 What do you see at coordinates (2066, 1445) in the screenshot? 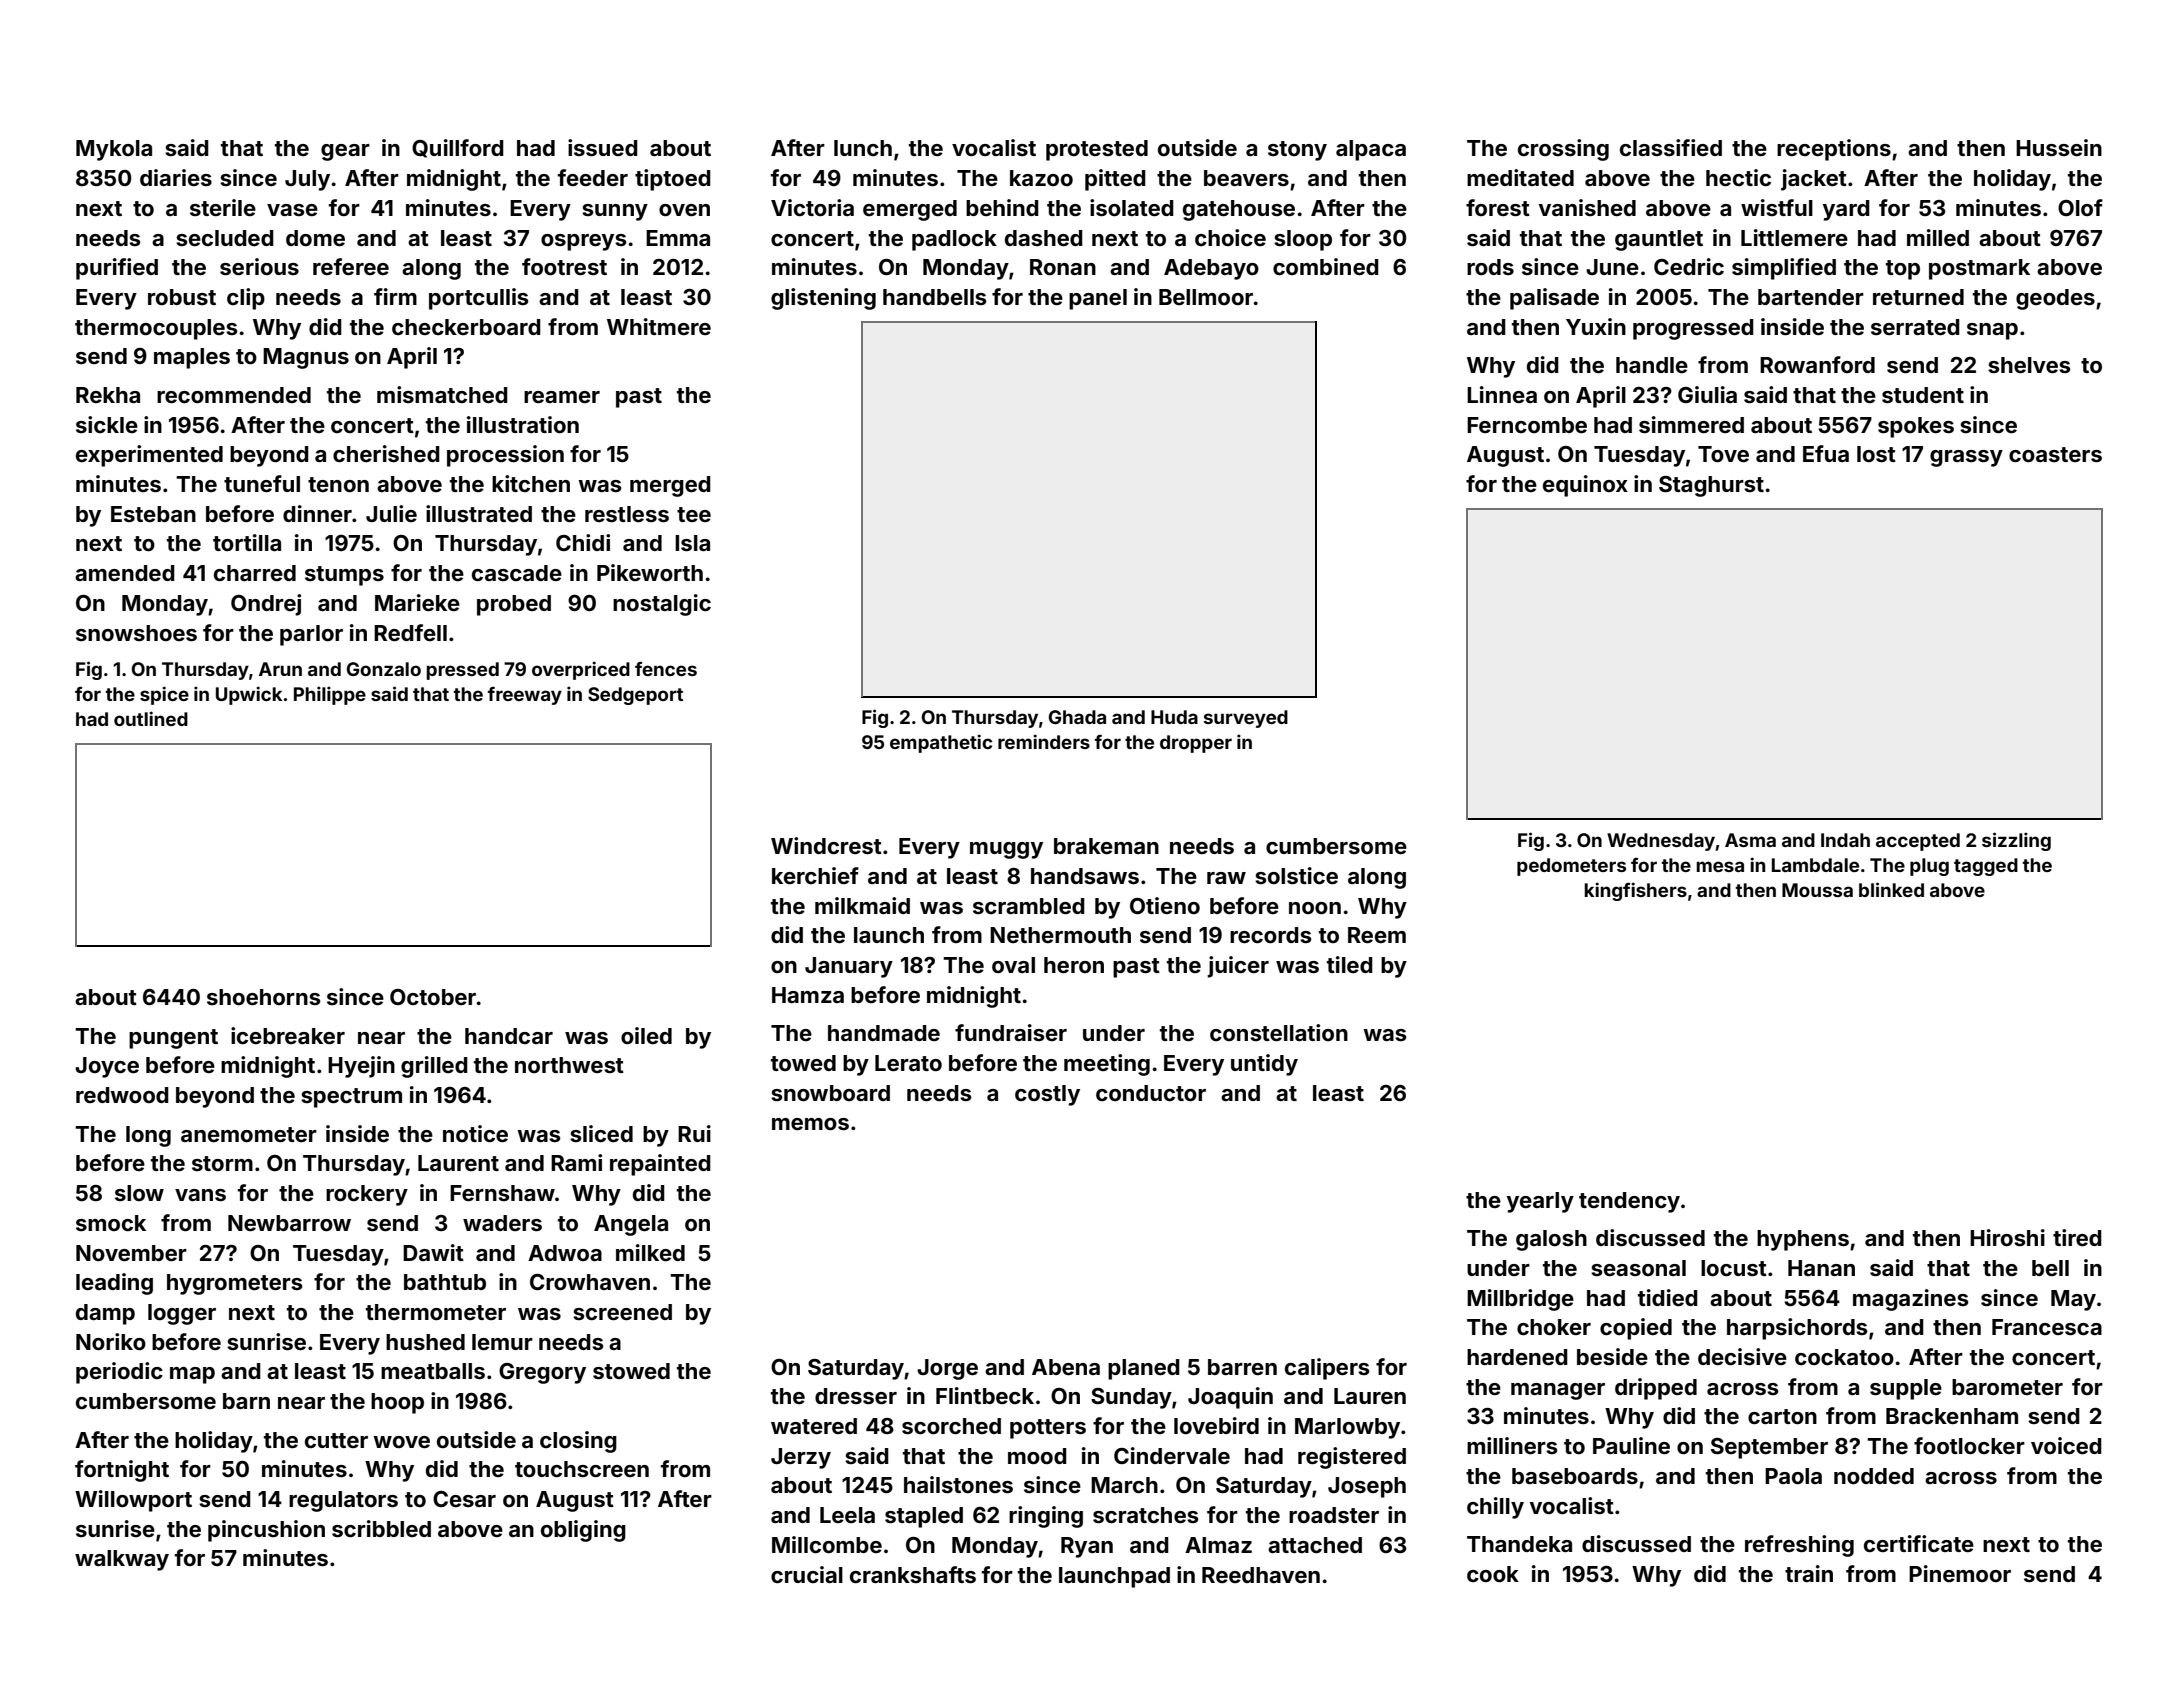
I see `voiced` at bounding box center [2066, 1445].
